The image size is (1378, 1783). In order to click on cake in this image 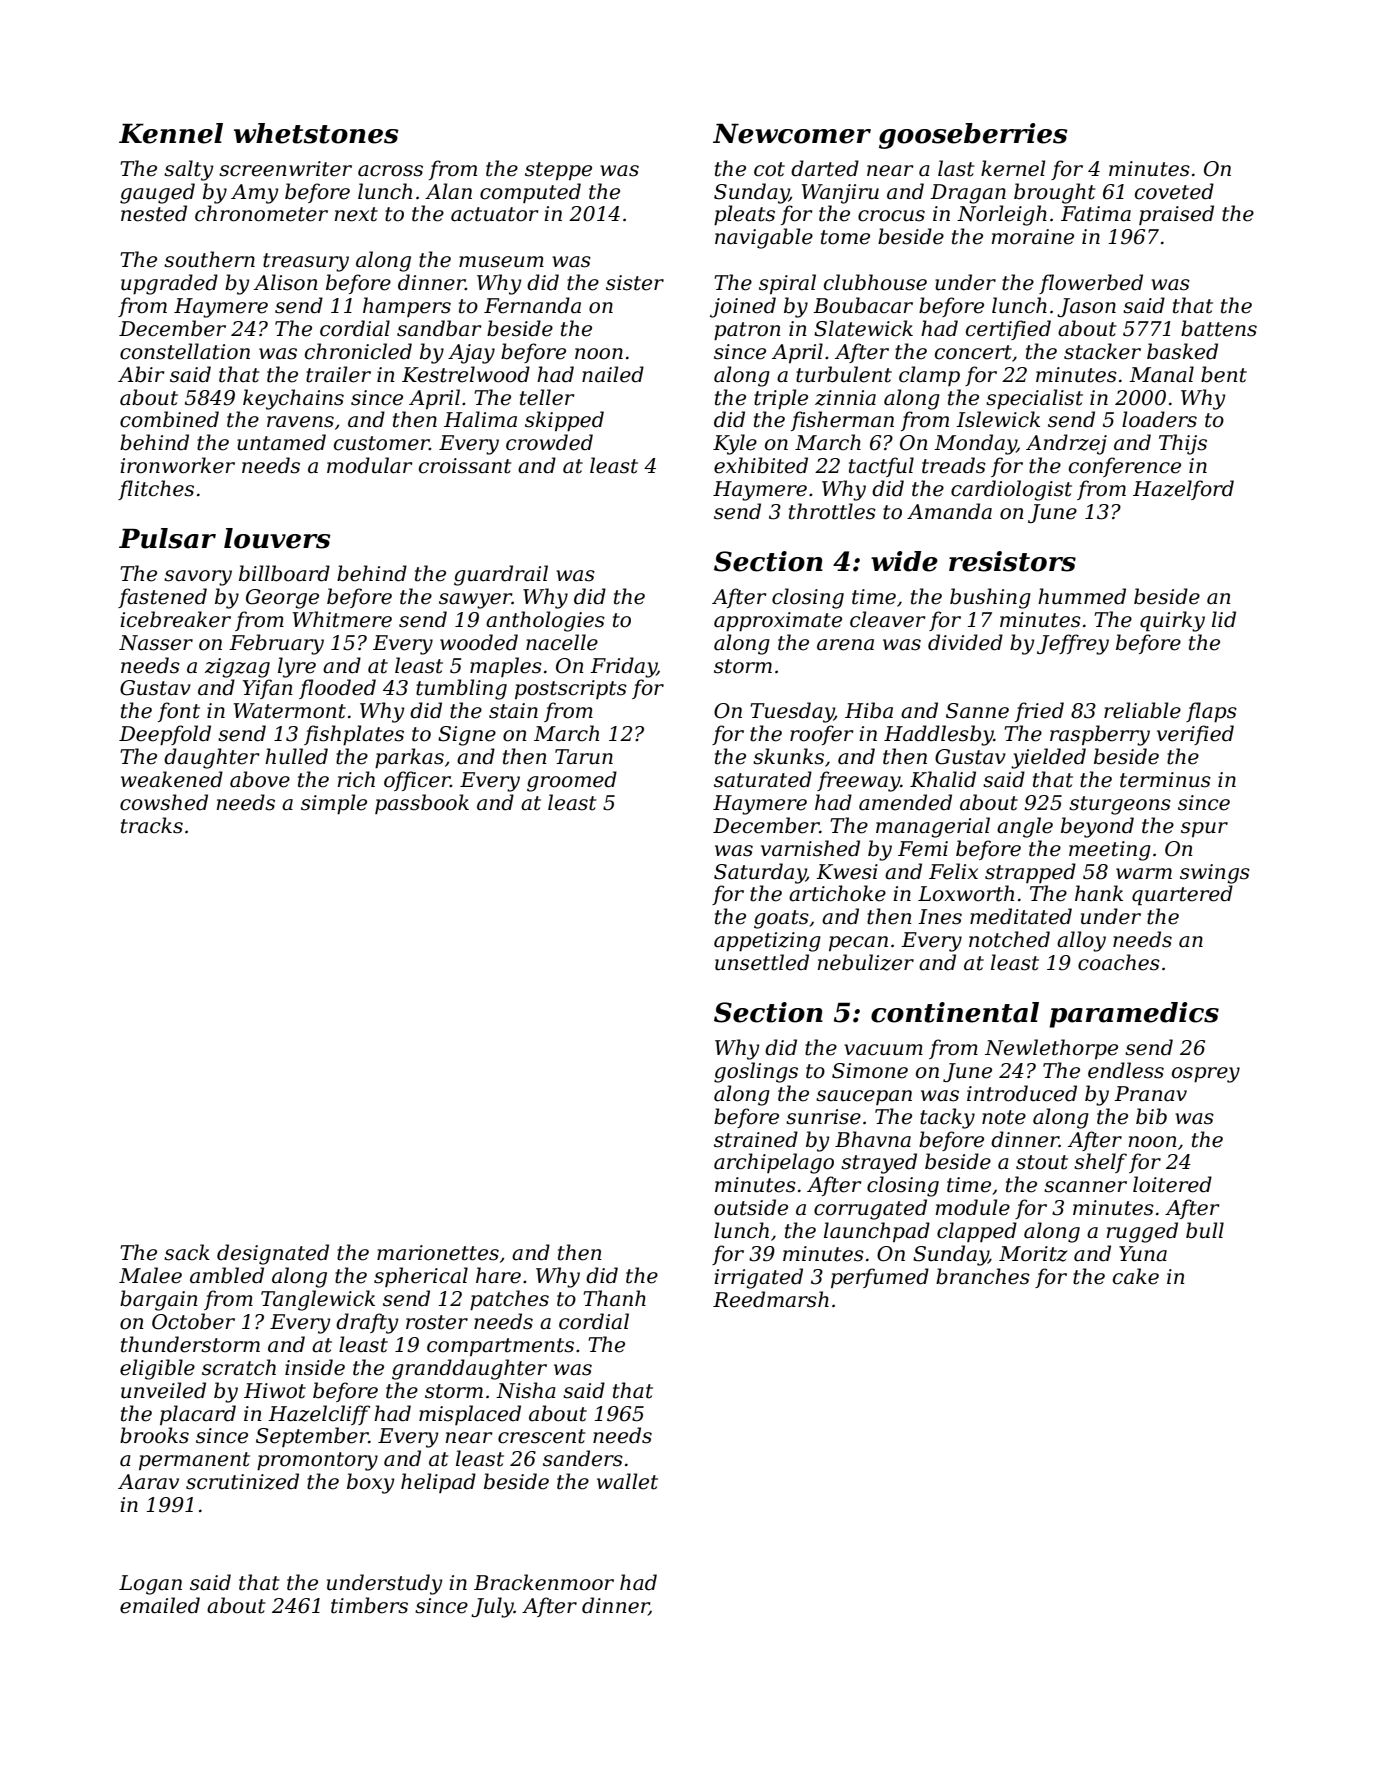, I will do `click(1136, 1276)`.
